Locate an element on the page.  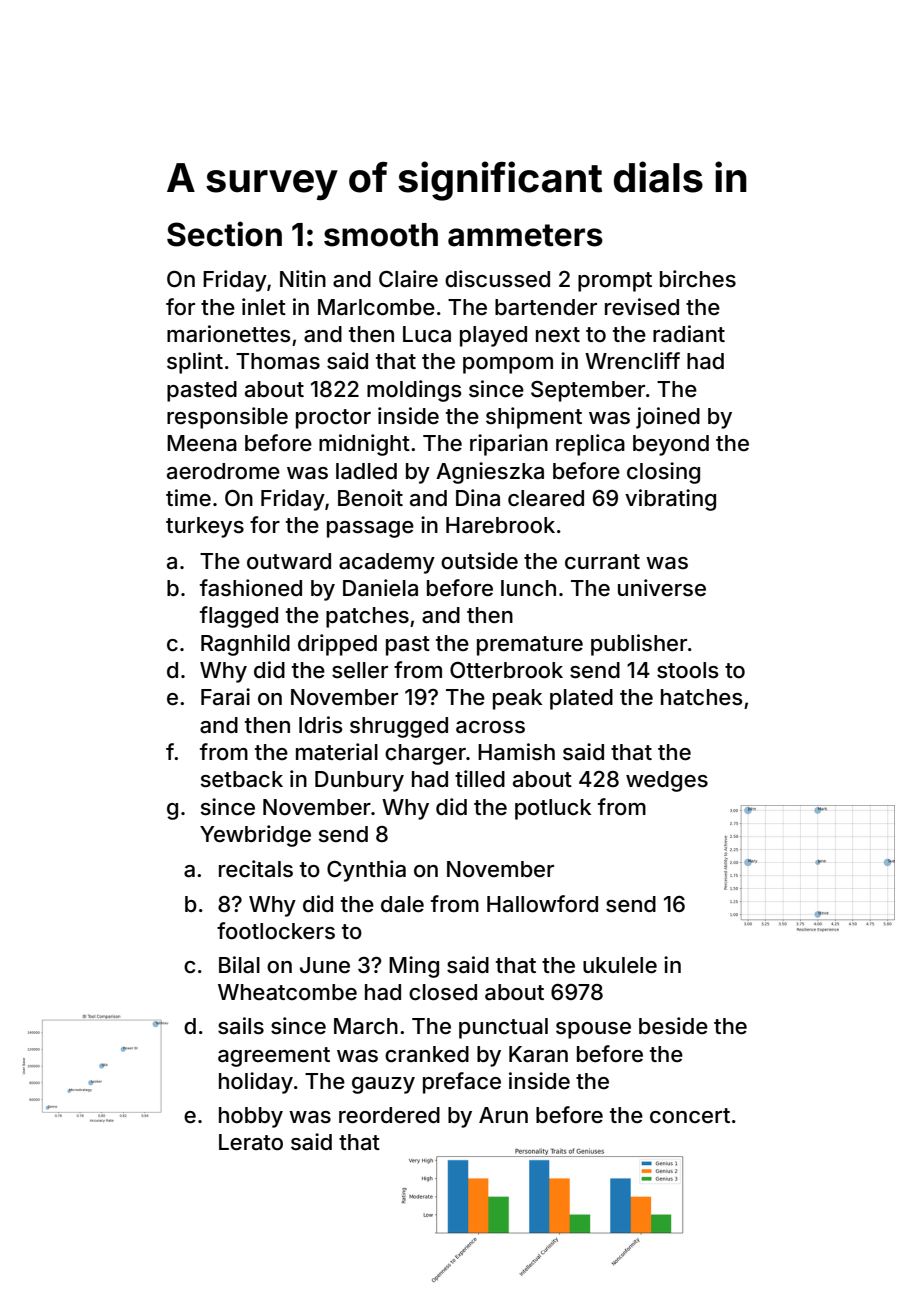
beside is located at coordinates (673, 1026).
